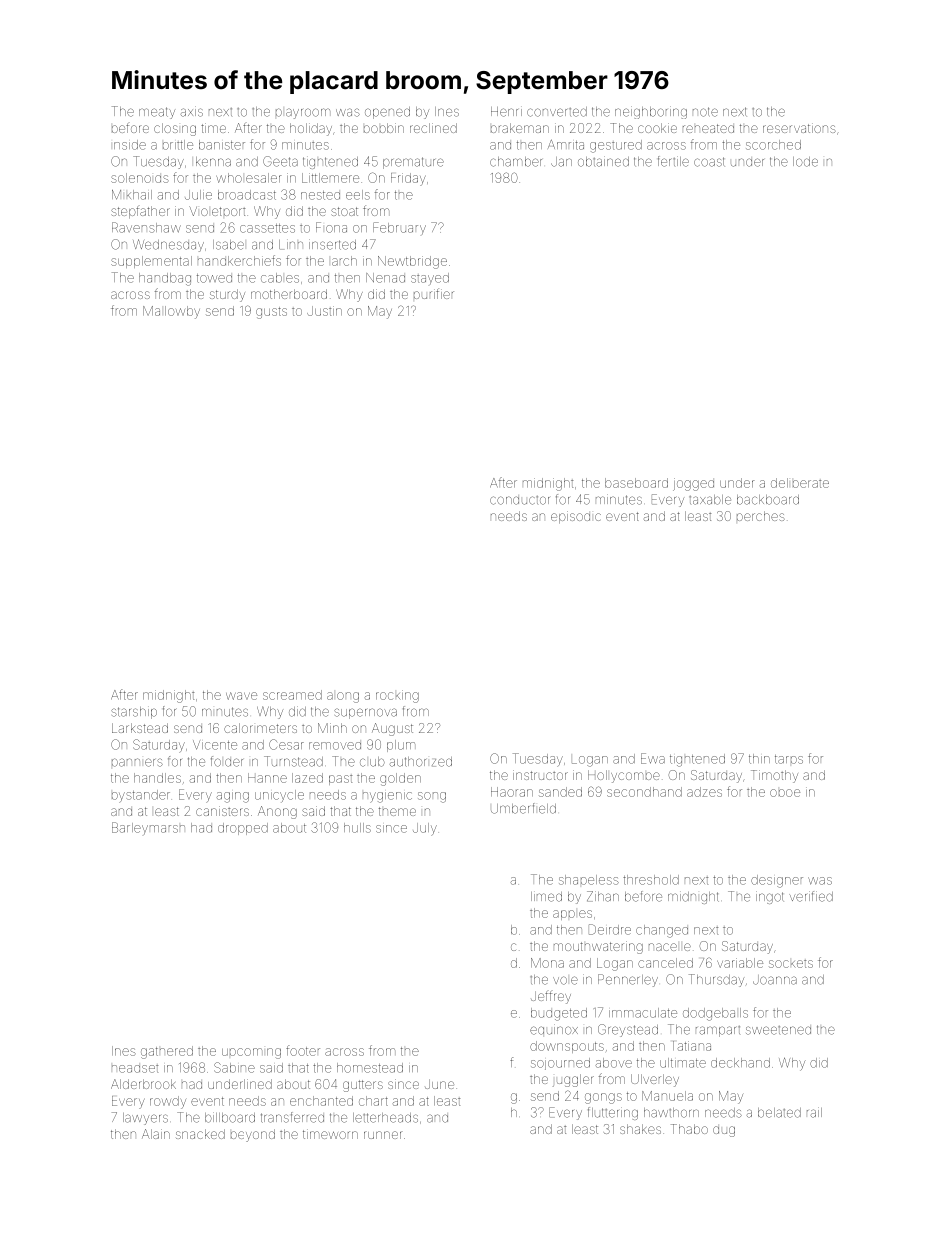 The image size is (952, 1233). Describe the element at coordinates (397, 696) in the screenshot. I see `rocking` at that location.
